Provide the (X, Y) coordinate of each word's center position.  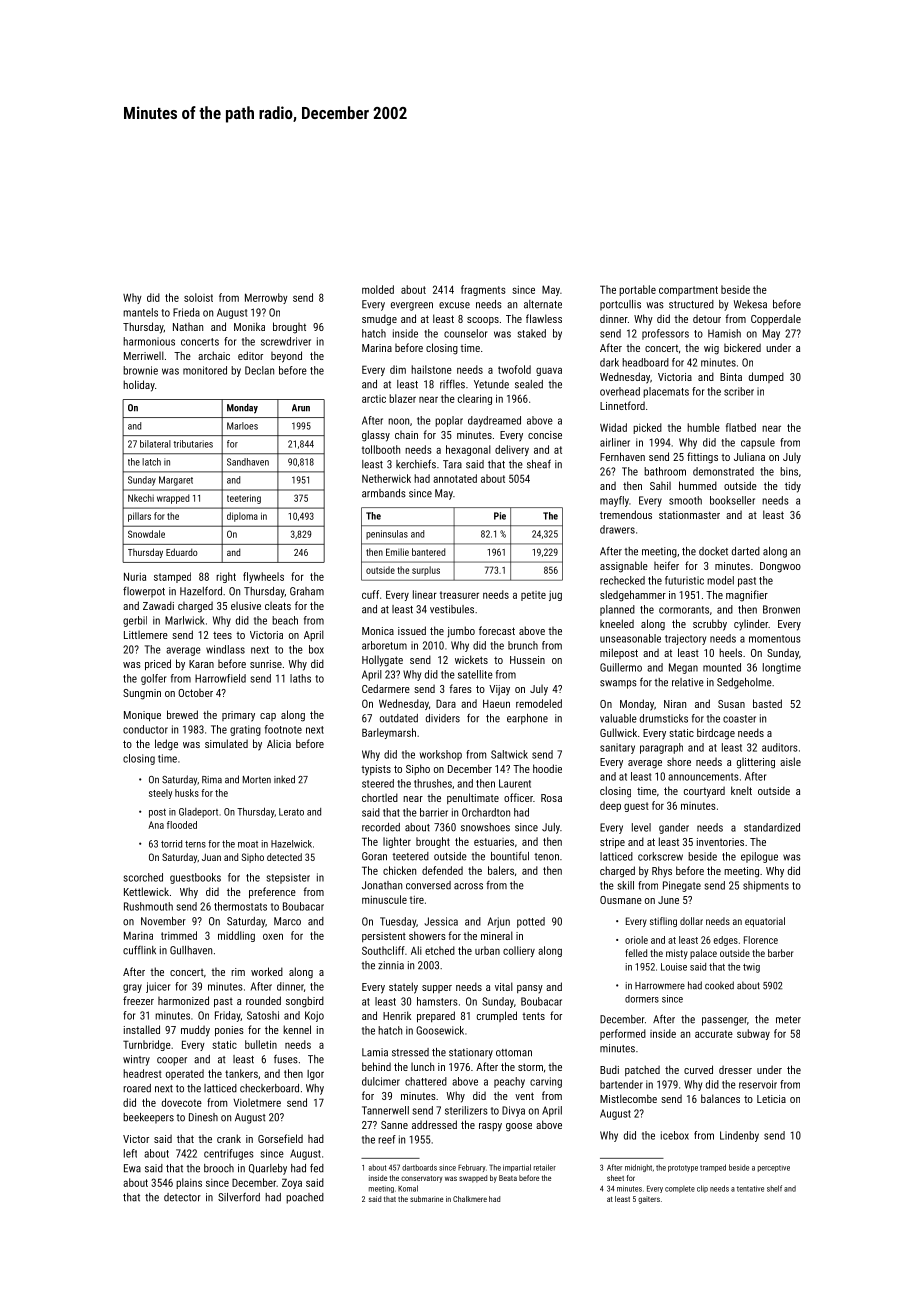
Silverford (239, 1197)
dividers (443, 718)
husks (187, 793)
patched (642, 1070)
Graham (307, 591)
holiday (139, 386)
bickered (742, 347)
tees (222, 635)
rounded (263, 1000)
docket (713, 551)
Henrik (397, 1015)
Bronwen (781, 609)
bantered (428, 552)
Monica (378, 631)
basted (767, 703)
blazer (402, 398)
